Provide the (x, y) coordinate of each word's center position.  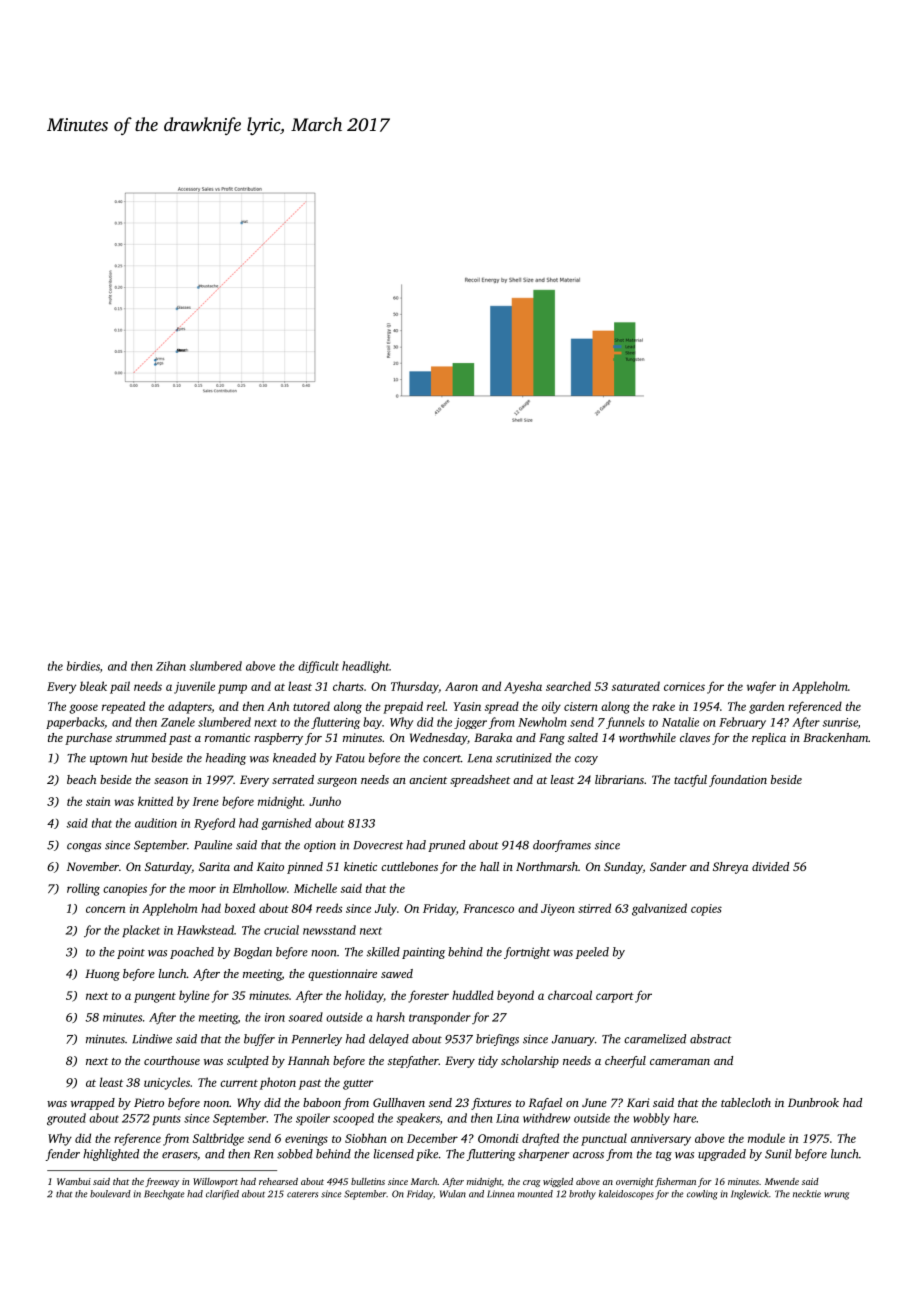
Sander (668, 866)
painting (423, 953)
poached (192, 953)
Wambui (74, 1181)
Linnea (500, 1194)
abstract (711, 1039)
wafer (761, 687)
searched (568, 686)
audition (156, 823)
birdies (83, 666)
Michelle (315, 888)
